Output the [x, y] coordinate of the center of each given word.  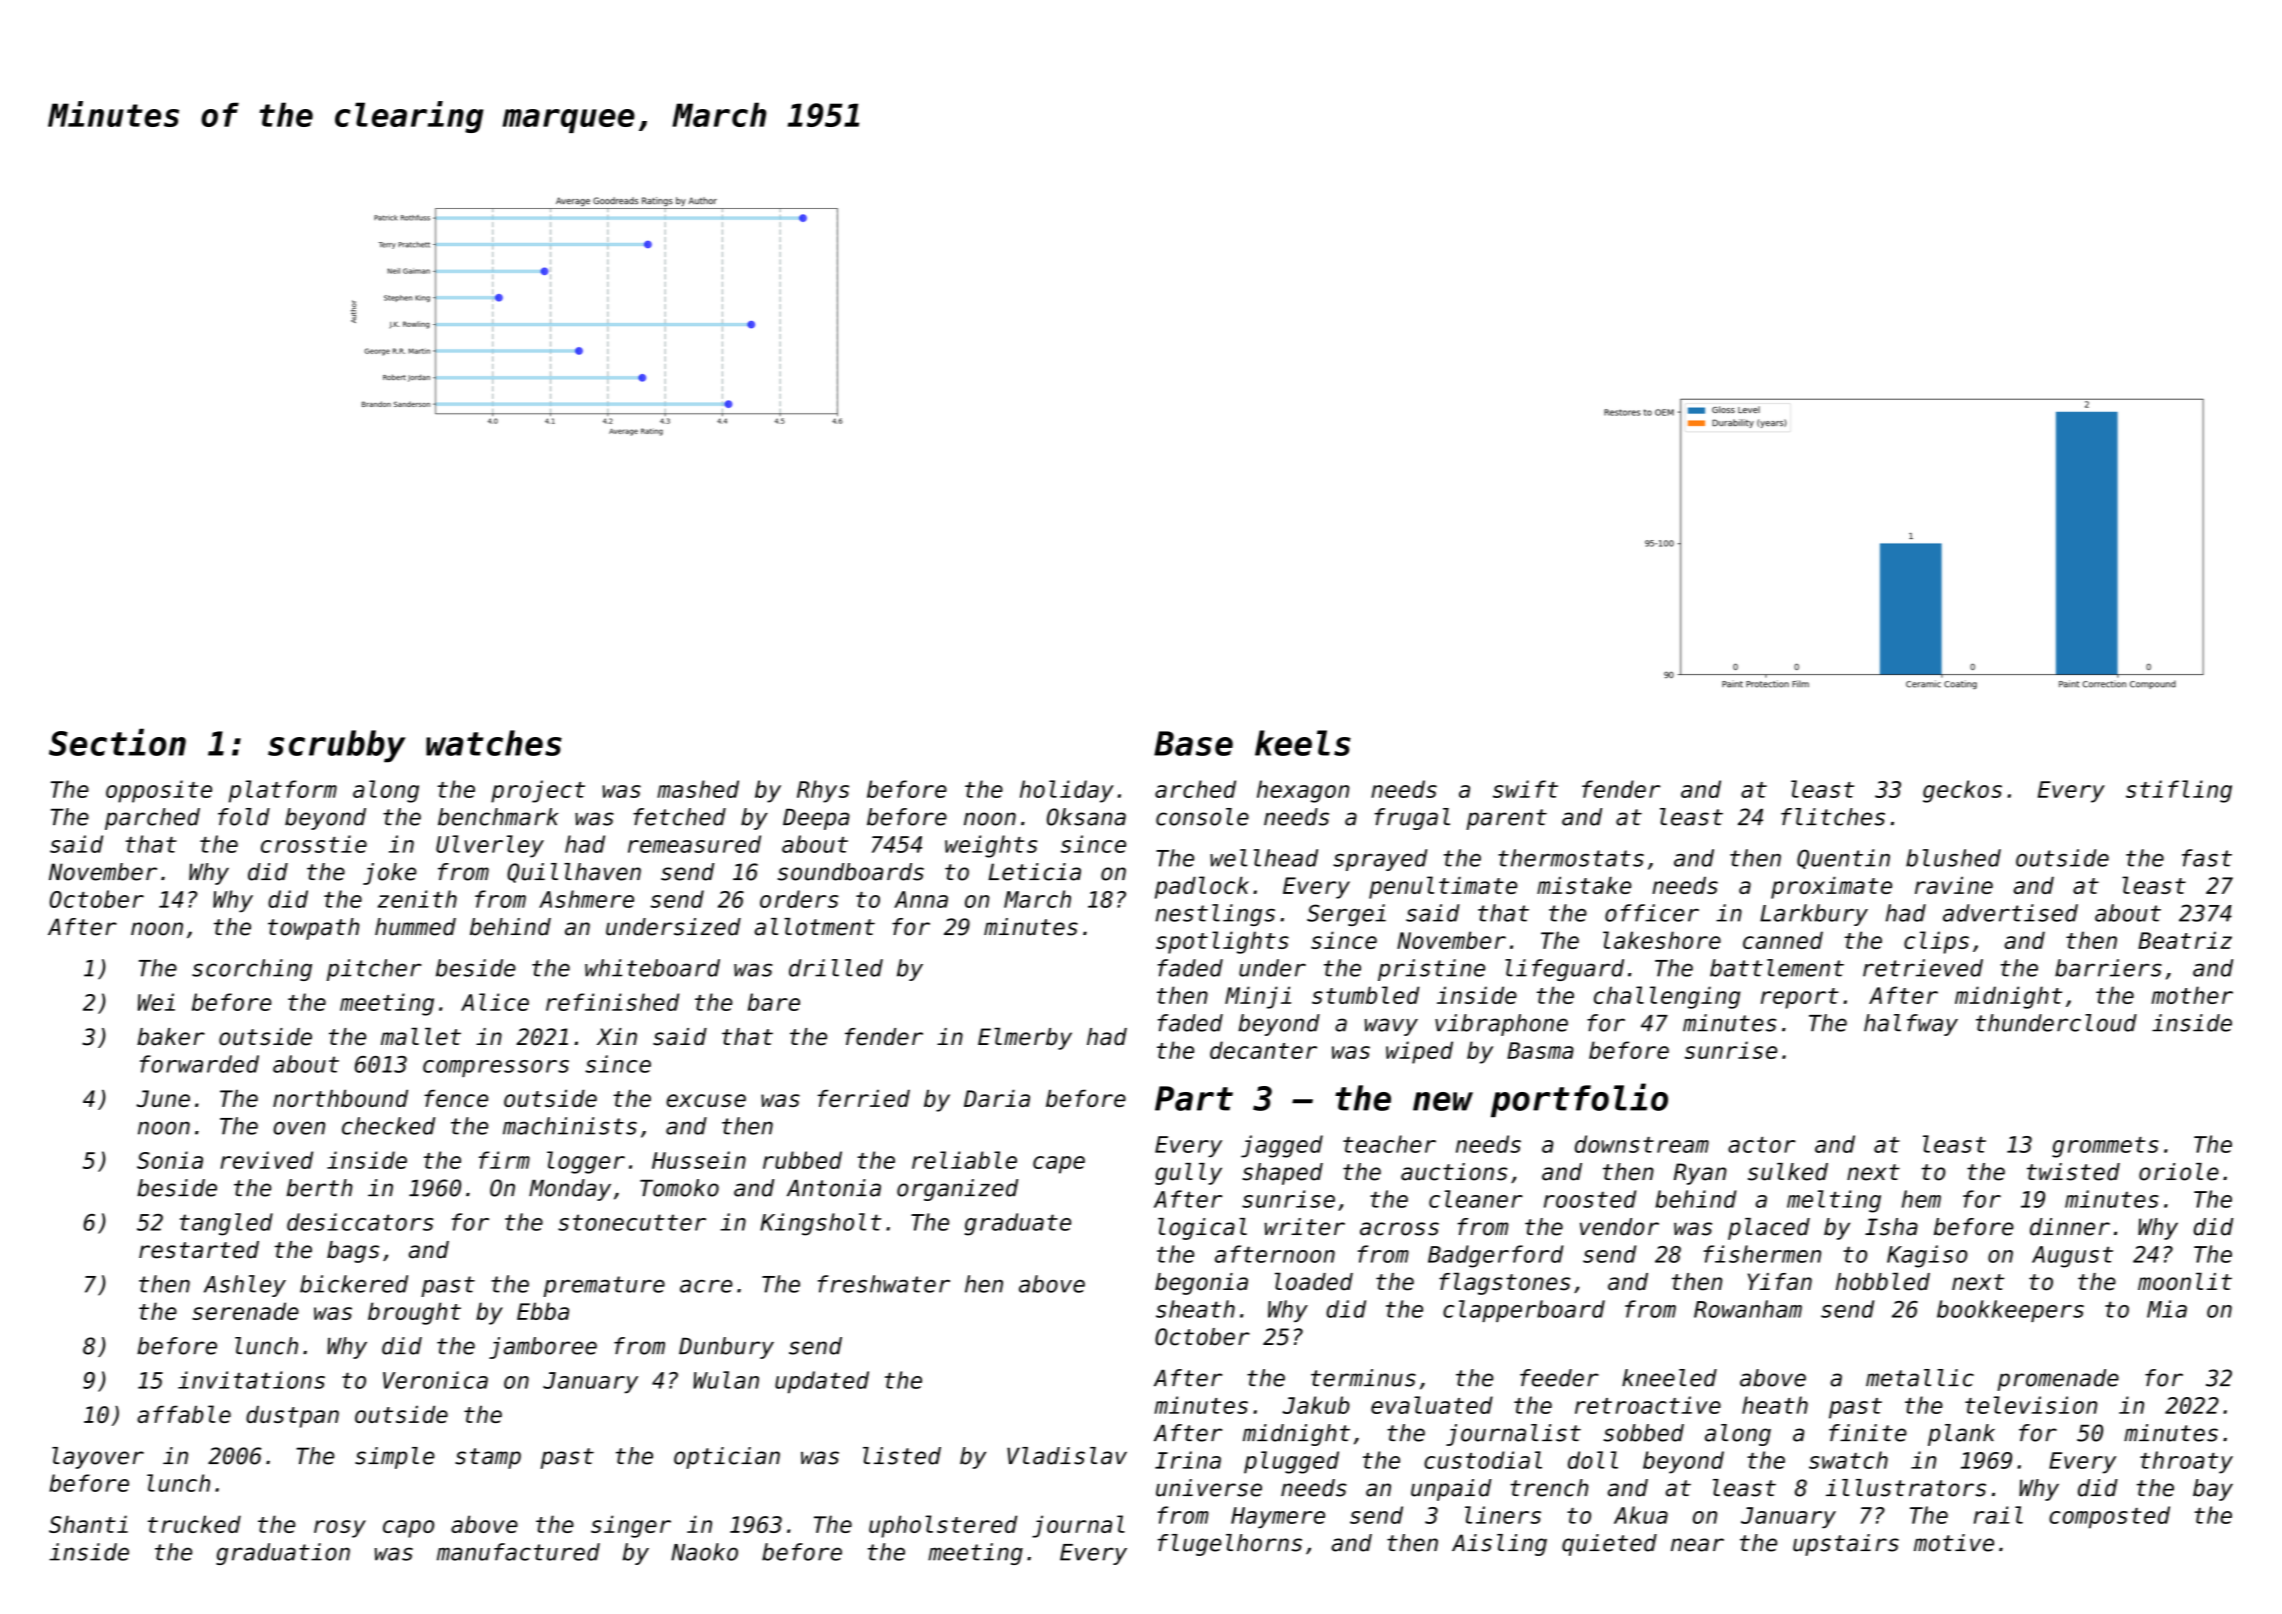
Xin [617, 1036]
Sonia [170, 1160]
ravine [1954, 885]
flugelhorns [1230, 1545]
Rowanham [1748, 1309]
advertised [2010, 913]
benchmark [498, 817]
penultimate [1443, 887]
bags [353, 1252]
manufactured [518, 1552]
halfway [1911, 1025]
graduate [1017, 1224]
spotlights [1222, 942]
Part [1194, 1098]
